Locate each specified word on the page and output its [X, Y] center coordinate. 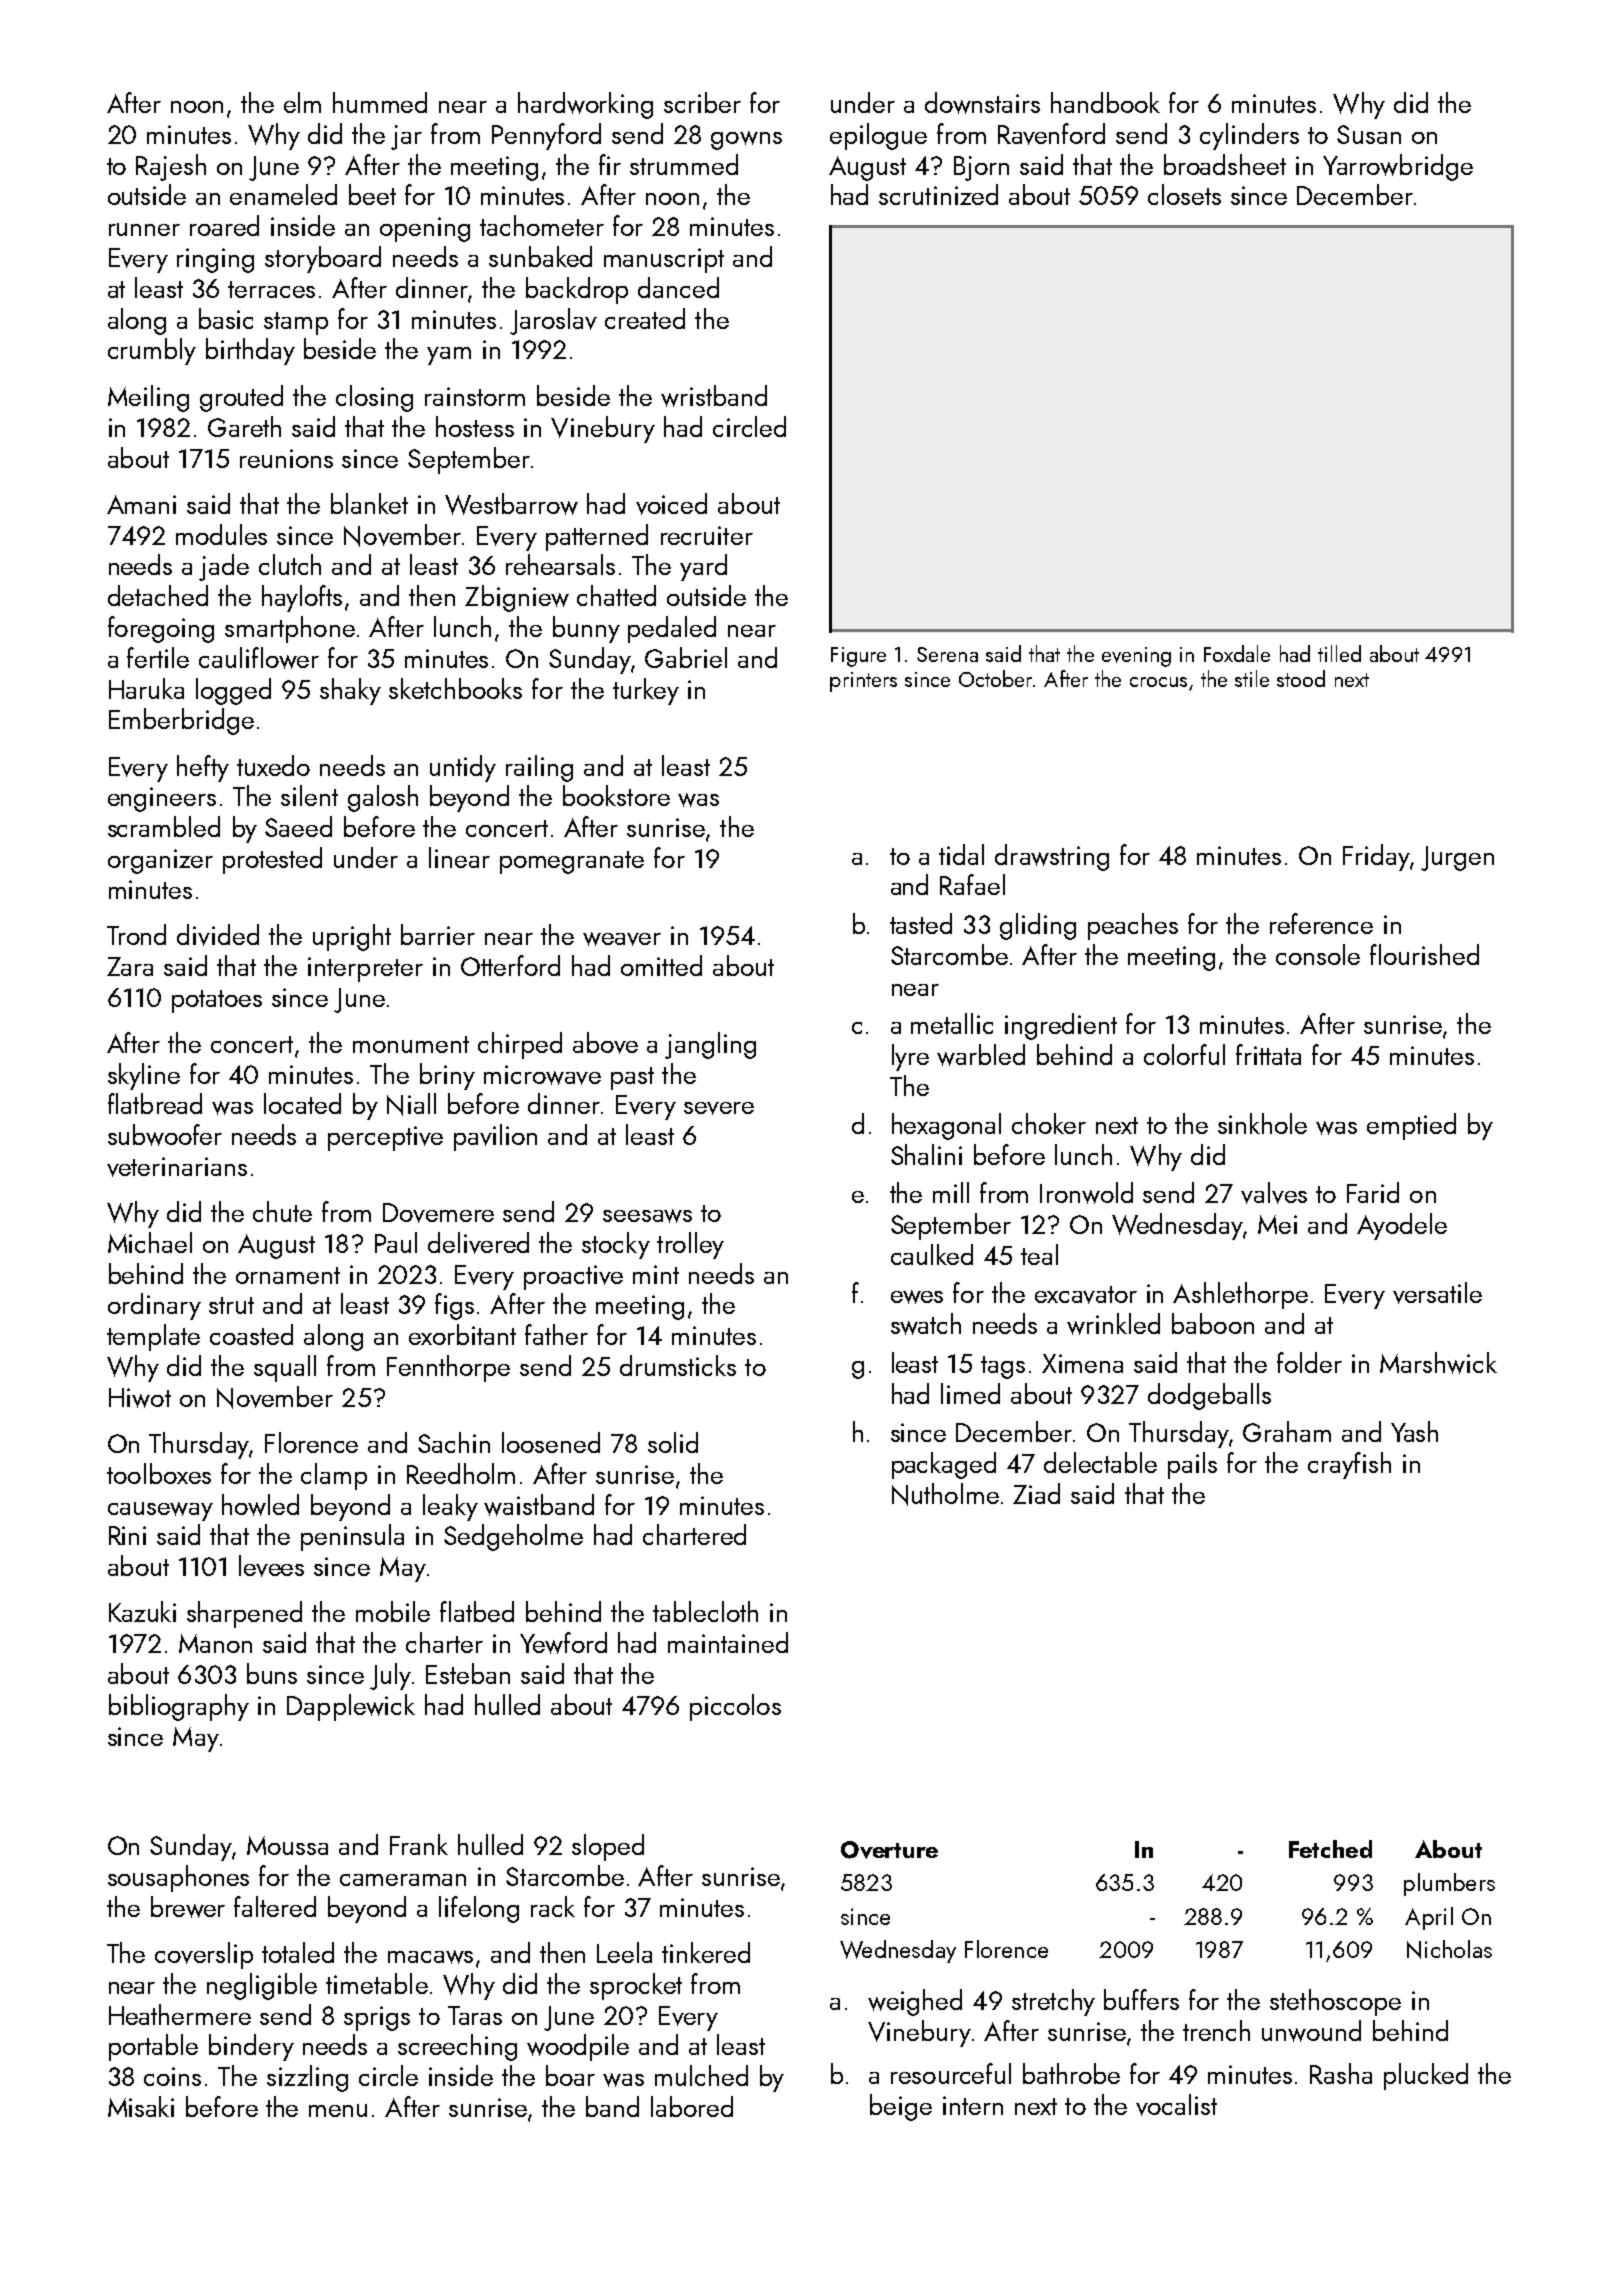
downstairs [982, 103]
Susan [1369, 134]
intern [973, 2105]
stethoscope [1335, 2002]
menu [338, 2110]
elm [302, 102]
